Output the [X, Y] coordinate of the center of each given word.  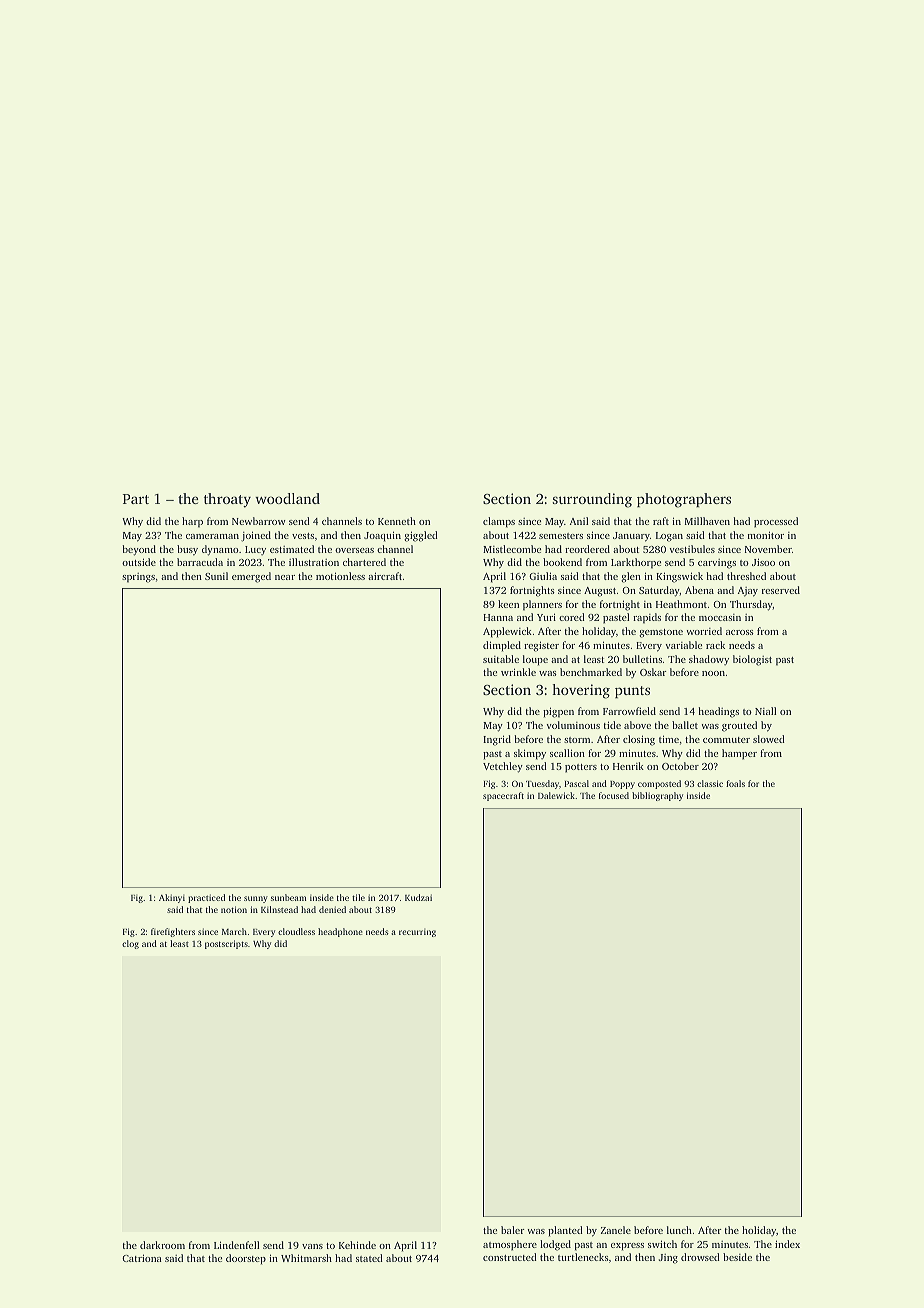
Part [136, 499]
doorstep [246, 1259]
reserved [781, 590]
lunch [679, 1230]
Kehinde [357, 1245]
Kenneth [397, 521]
